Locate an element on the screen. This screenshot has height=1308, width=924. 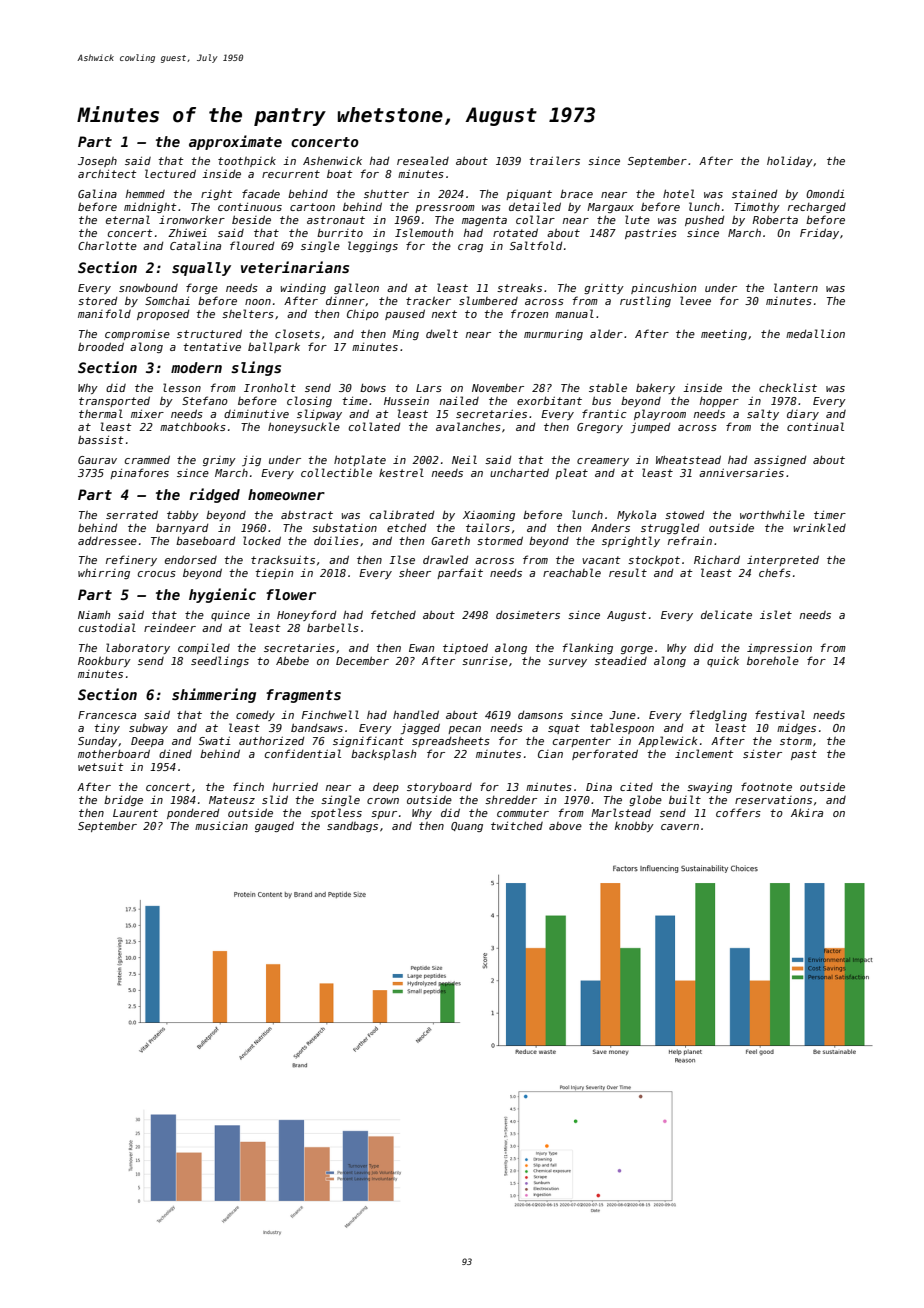
piquant is located at coordinates (529, 194).
